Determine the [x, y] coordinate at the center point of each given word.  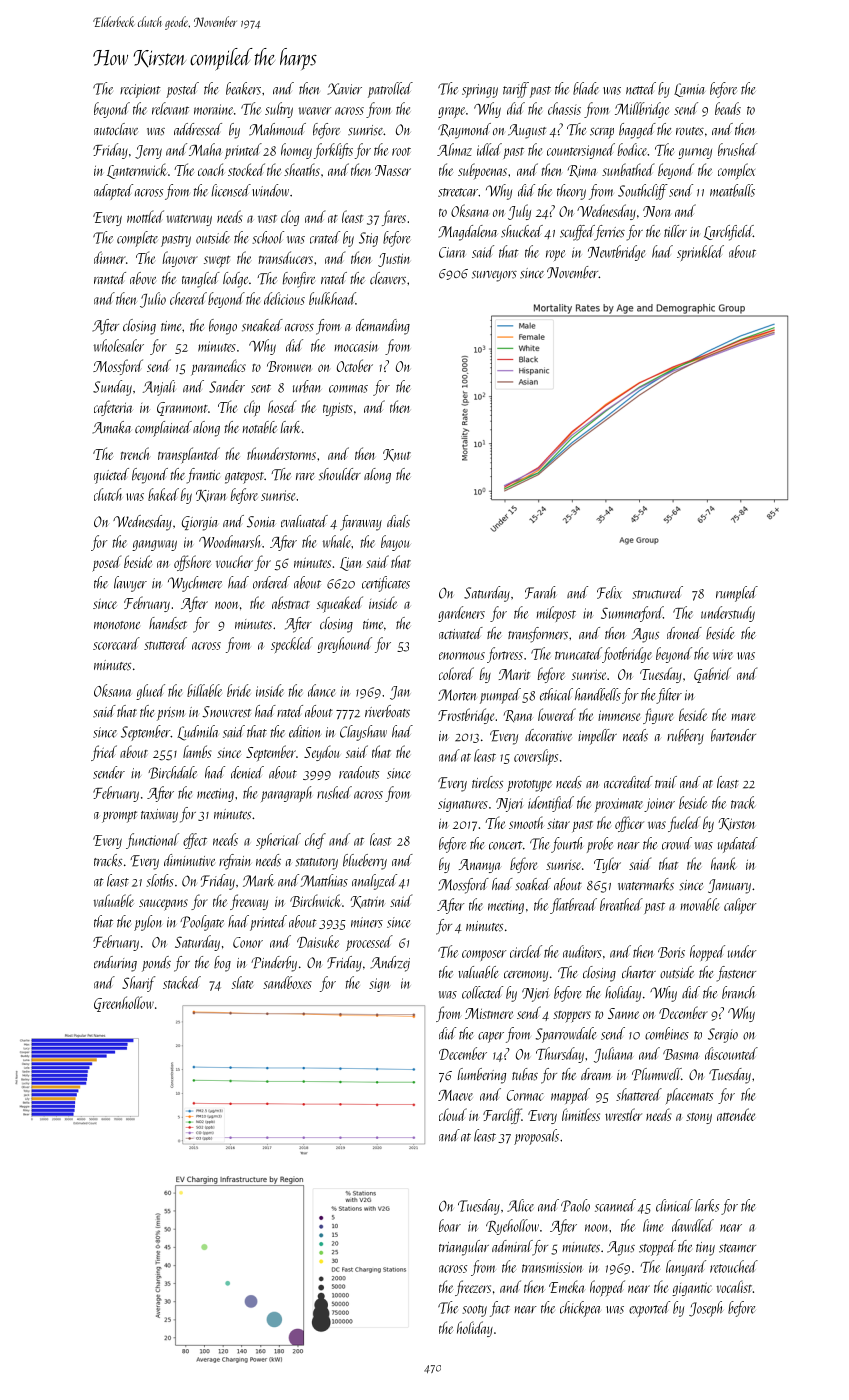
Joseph [706, 1309]
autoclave [116, 129]
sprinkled [700, 253]
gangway [154, 545]
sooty [474, 1311]
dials [398, 521]
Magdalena [468, 233]
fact [500, 1309]
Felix [609, 592]
